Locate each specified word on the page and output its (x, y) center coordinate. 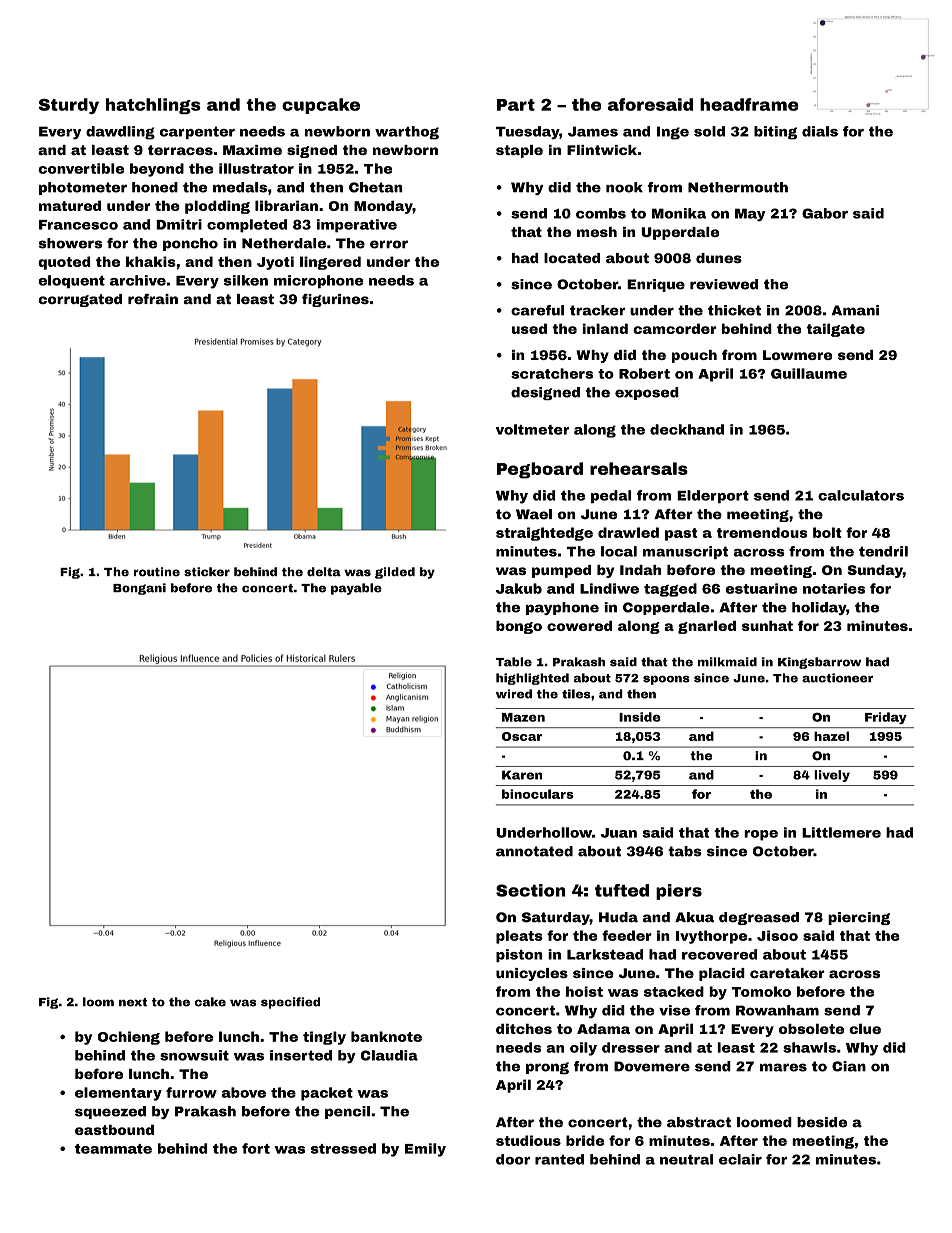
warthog (407, 133)
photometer (83, 188)
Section (530, 890)
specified (290, 1003)
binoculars (538, 794)
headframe (749, 104)
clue (865, 1029)
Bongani (139, 589)
